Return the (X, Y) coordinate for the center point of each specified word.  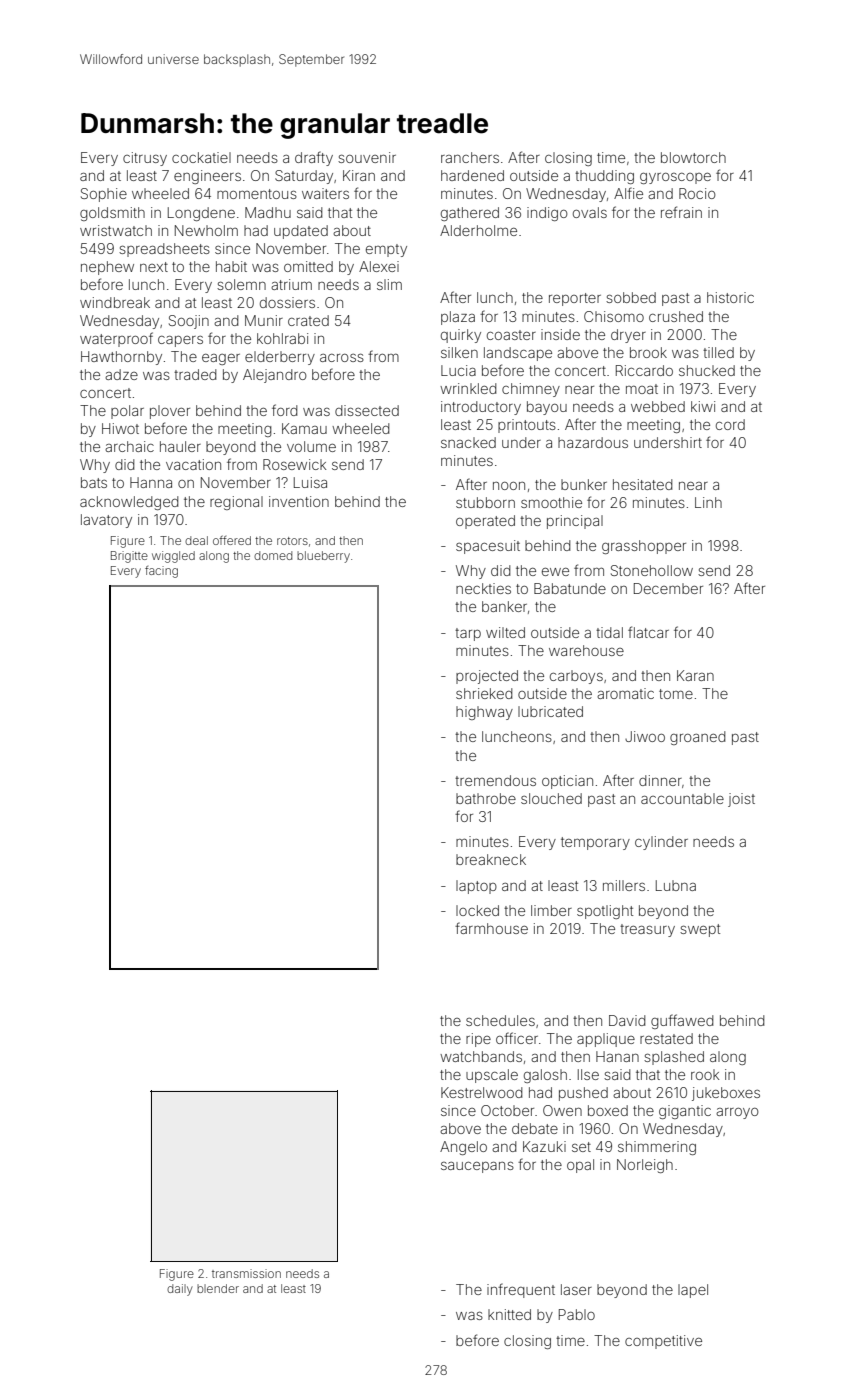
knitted (509, 1314)
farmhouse (491, 928)
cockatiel (201, 157)
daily (180, 1290)
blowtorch (693, 157)
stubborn (485, 502)
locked (477, 910)
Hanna (151, 482)
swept (700, 930)
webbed (658, 406)
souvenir (367, 157)
